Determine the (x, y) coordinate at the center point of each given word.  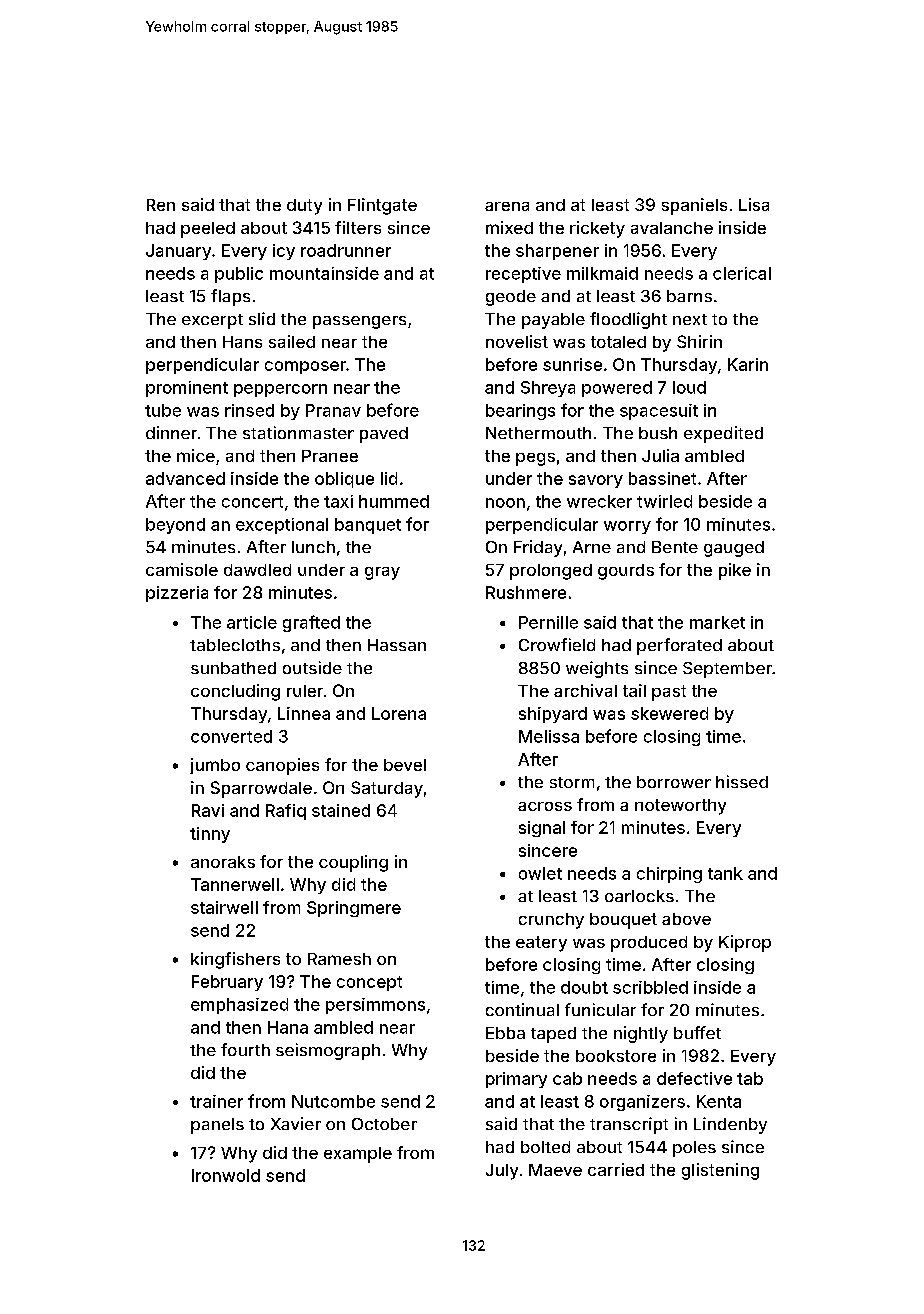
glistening (720, 1171)
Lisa (754, 204)
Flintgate (382, 206)
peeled (208, 230)
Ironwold (226, 1175)
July (502, 1172)
